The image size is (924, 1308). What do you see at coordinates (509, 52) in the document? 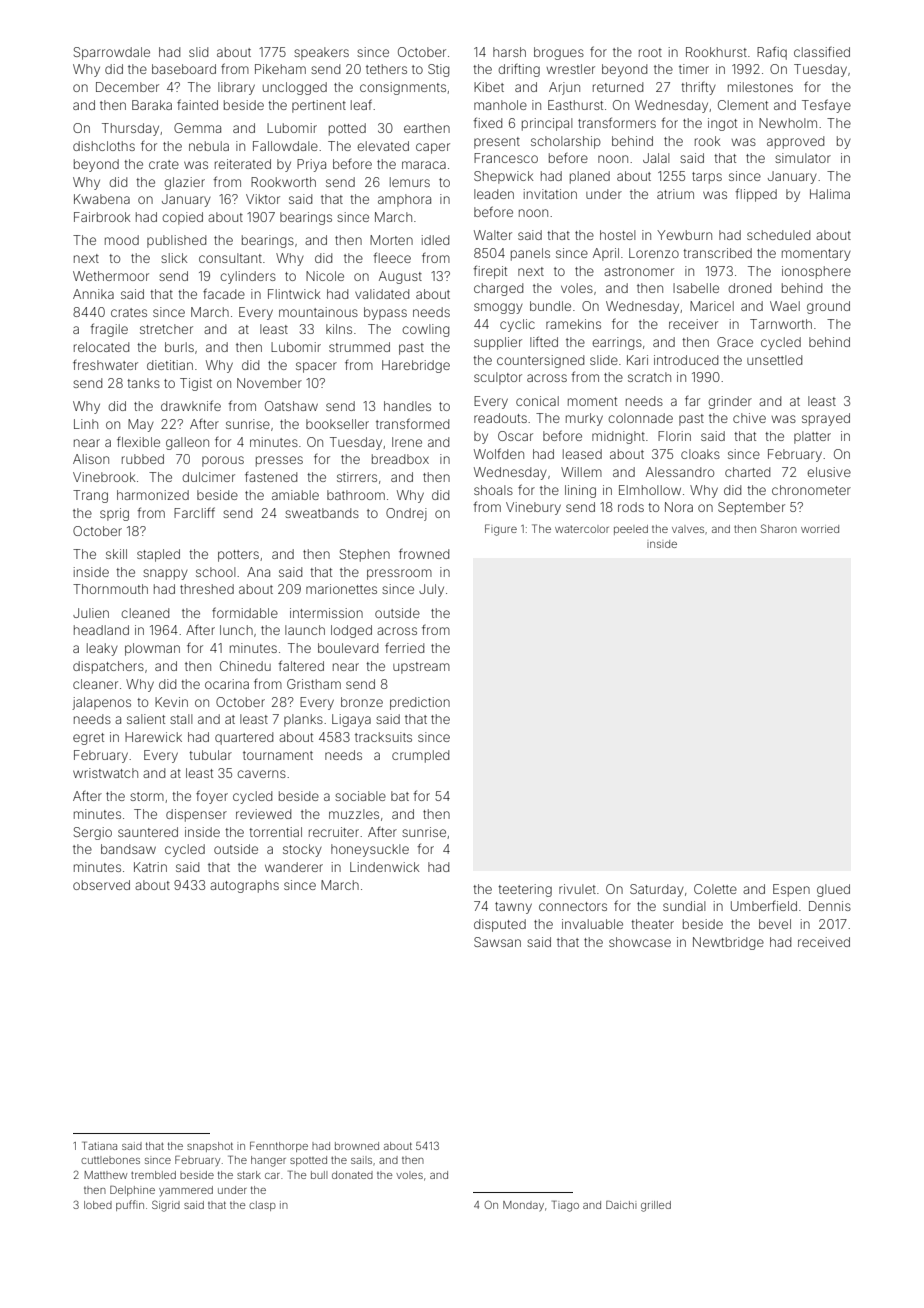
I see `harsh` at bounding box center [509, 52].
